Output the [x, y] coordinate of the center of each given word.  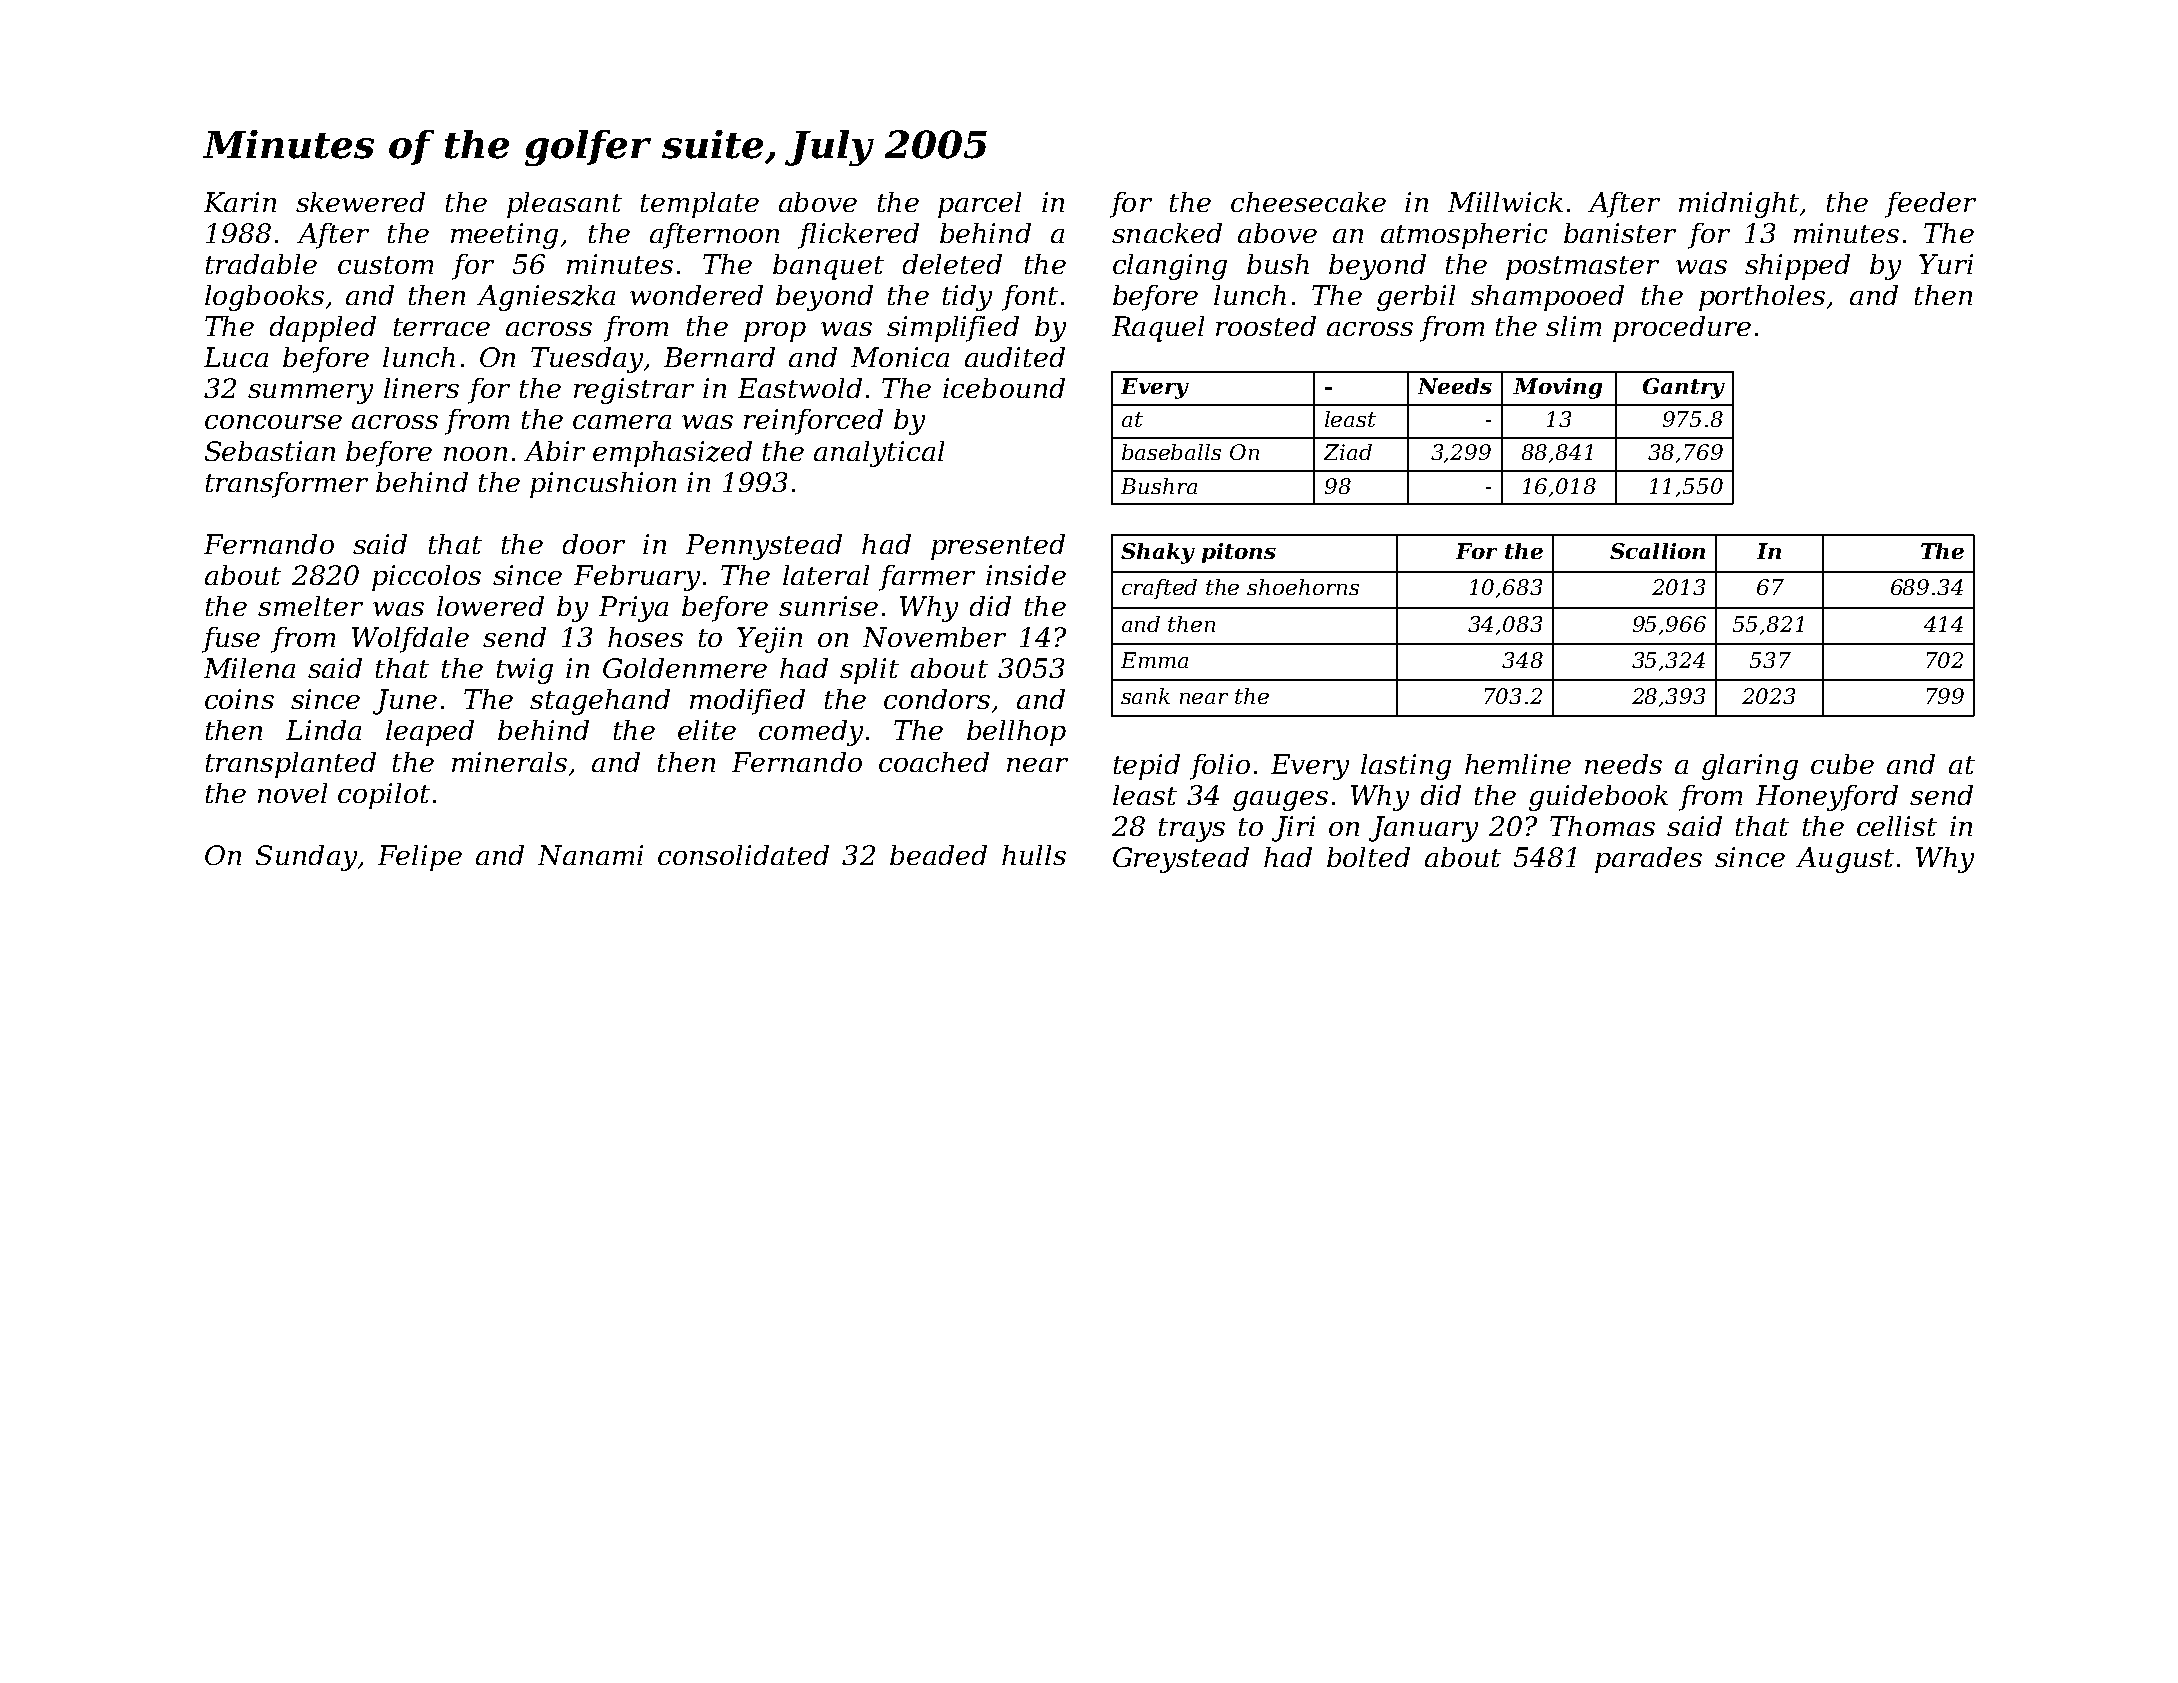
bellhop [1016, 733]
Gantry [1684, 388]
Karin [240, 202]
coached [934, 762]
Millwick [1505, 202]
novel [292, 793]
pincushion [603, 485]
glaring [1750, 767]
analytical [879, 454]
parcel [979, 205]
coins [239, 699]
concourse [273, 422]
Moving [1557, 388]
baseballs [1171, 452]
